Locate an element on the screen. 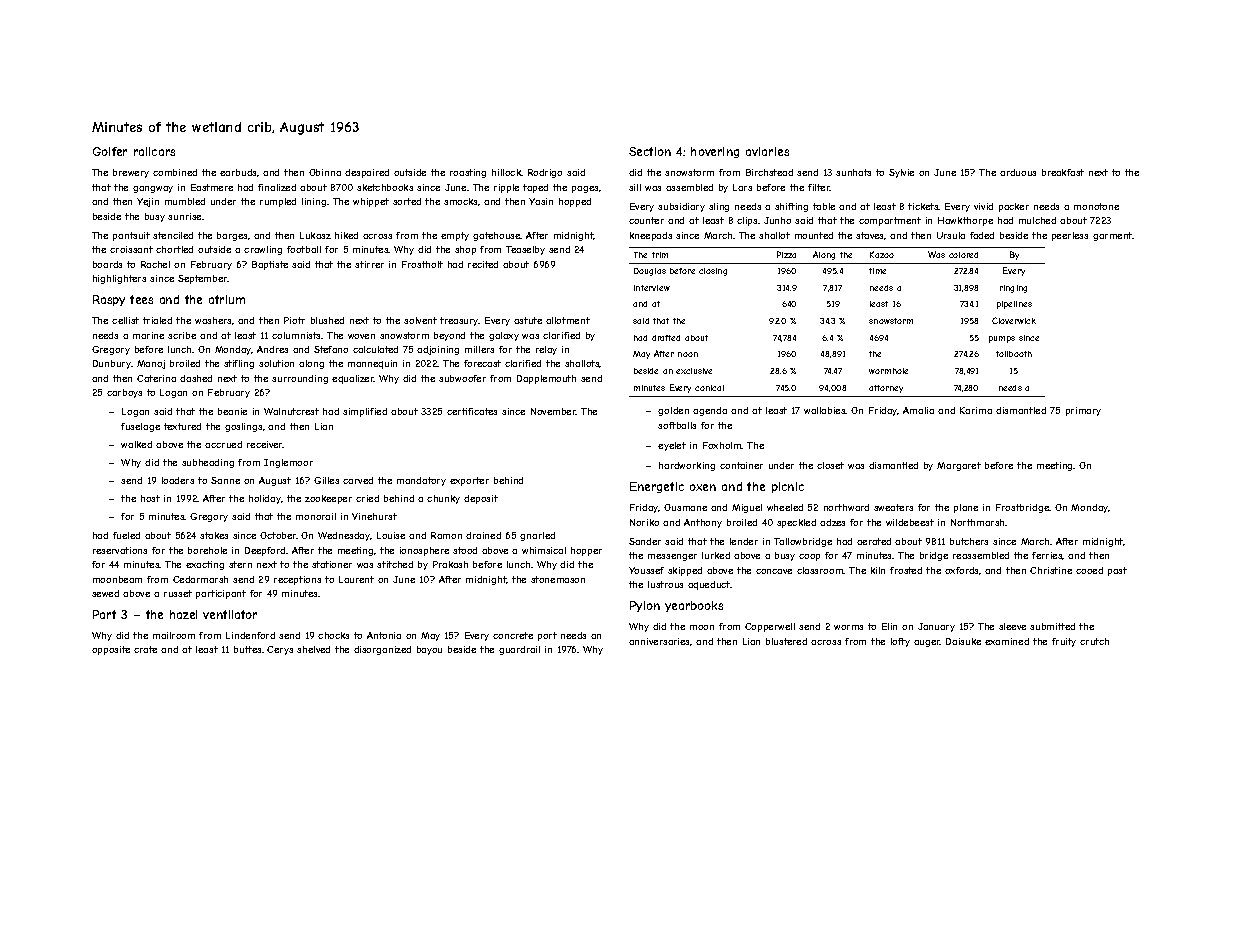  hovering is located at coordinates (715, 152).
